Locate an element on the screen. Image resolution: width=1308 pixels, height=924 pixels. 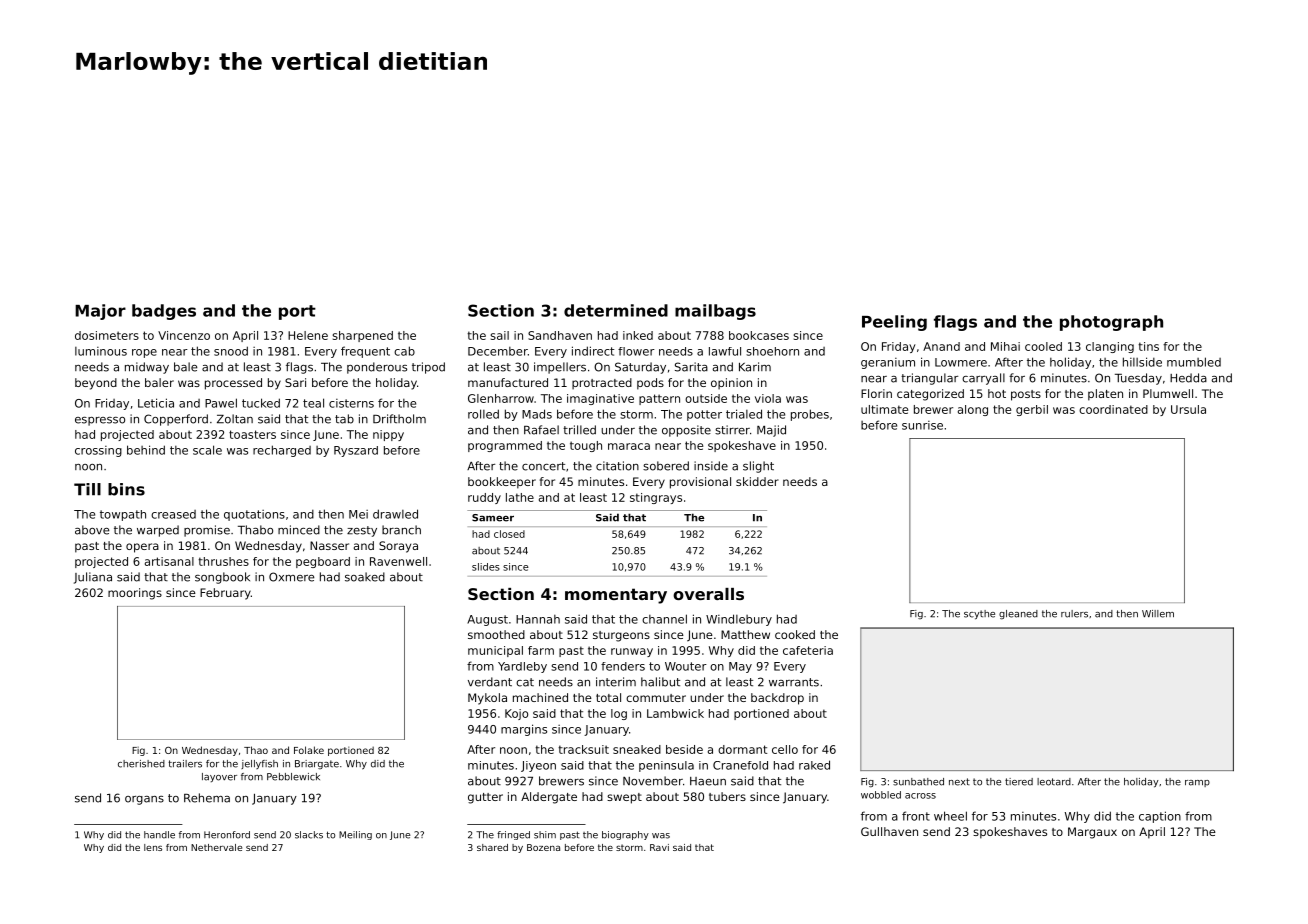
cisterns is located at coordinates (351, 403).
